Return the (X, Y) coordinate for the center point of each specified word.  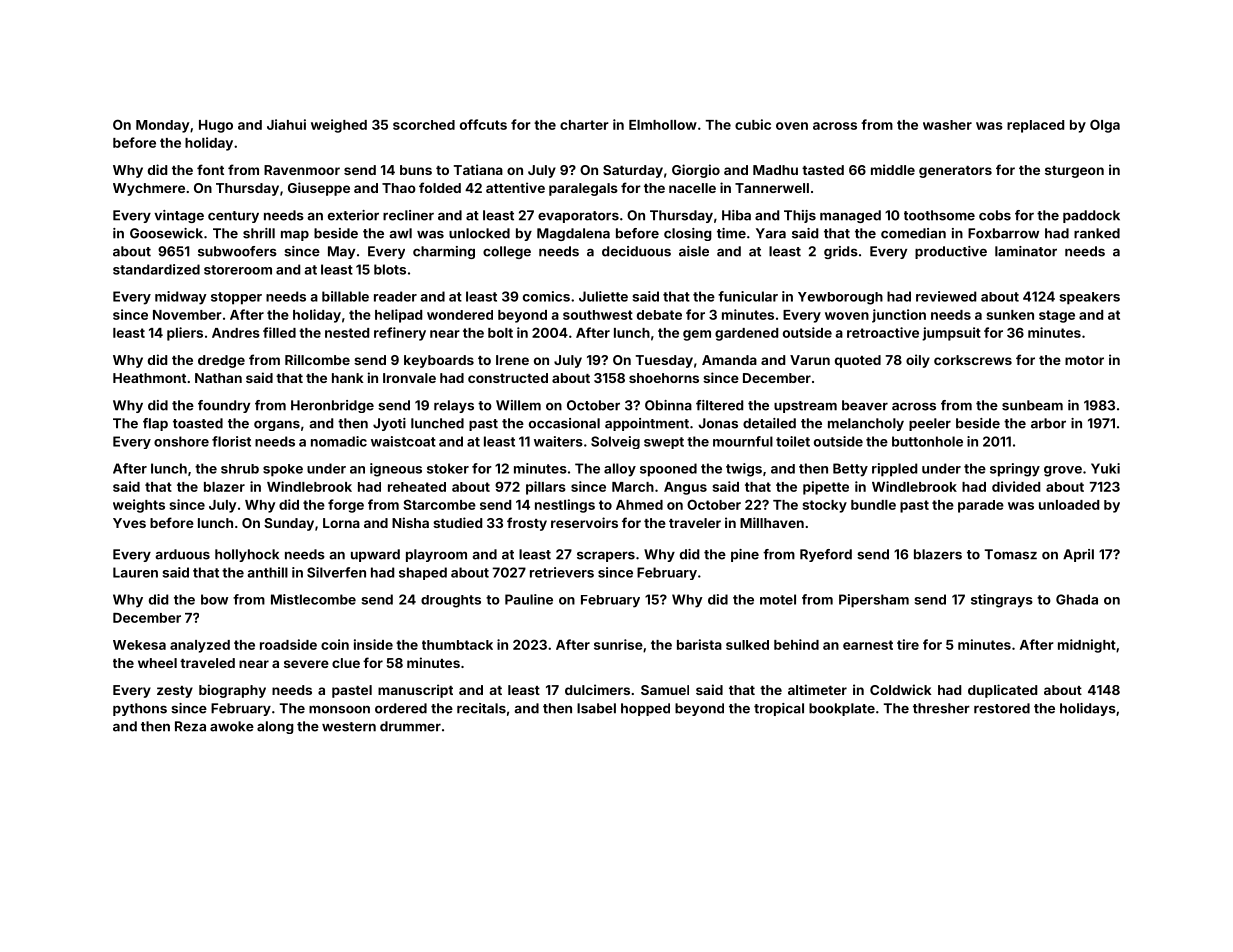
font (210, 169)
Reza (190, 726)
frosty (527, 524)
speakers (1090, 298)
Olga (1105, 126)
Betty (850, 470)
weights (139, 506)
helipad (398, 316)
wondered (460, 315)
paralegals (583, 189)
